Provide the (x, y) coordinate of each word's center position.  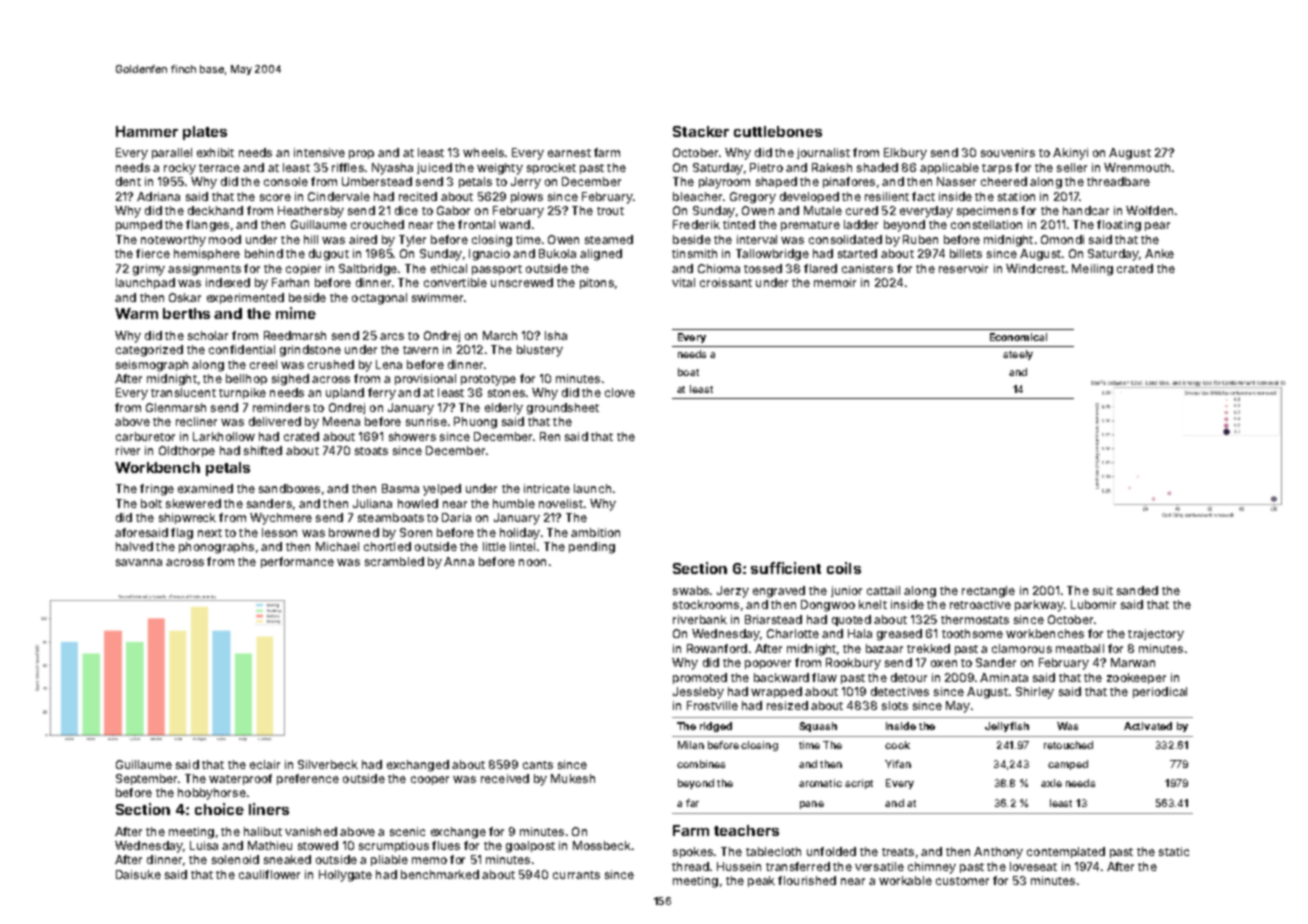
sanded (1137, 590)
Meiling (1092, 270)
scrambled (394, 561)
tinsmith (694, 253)
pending (592, 548)
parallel (172, 153)
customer (962, 881)
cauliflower (269, 874)
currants (576, 875)
